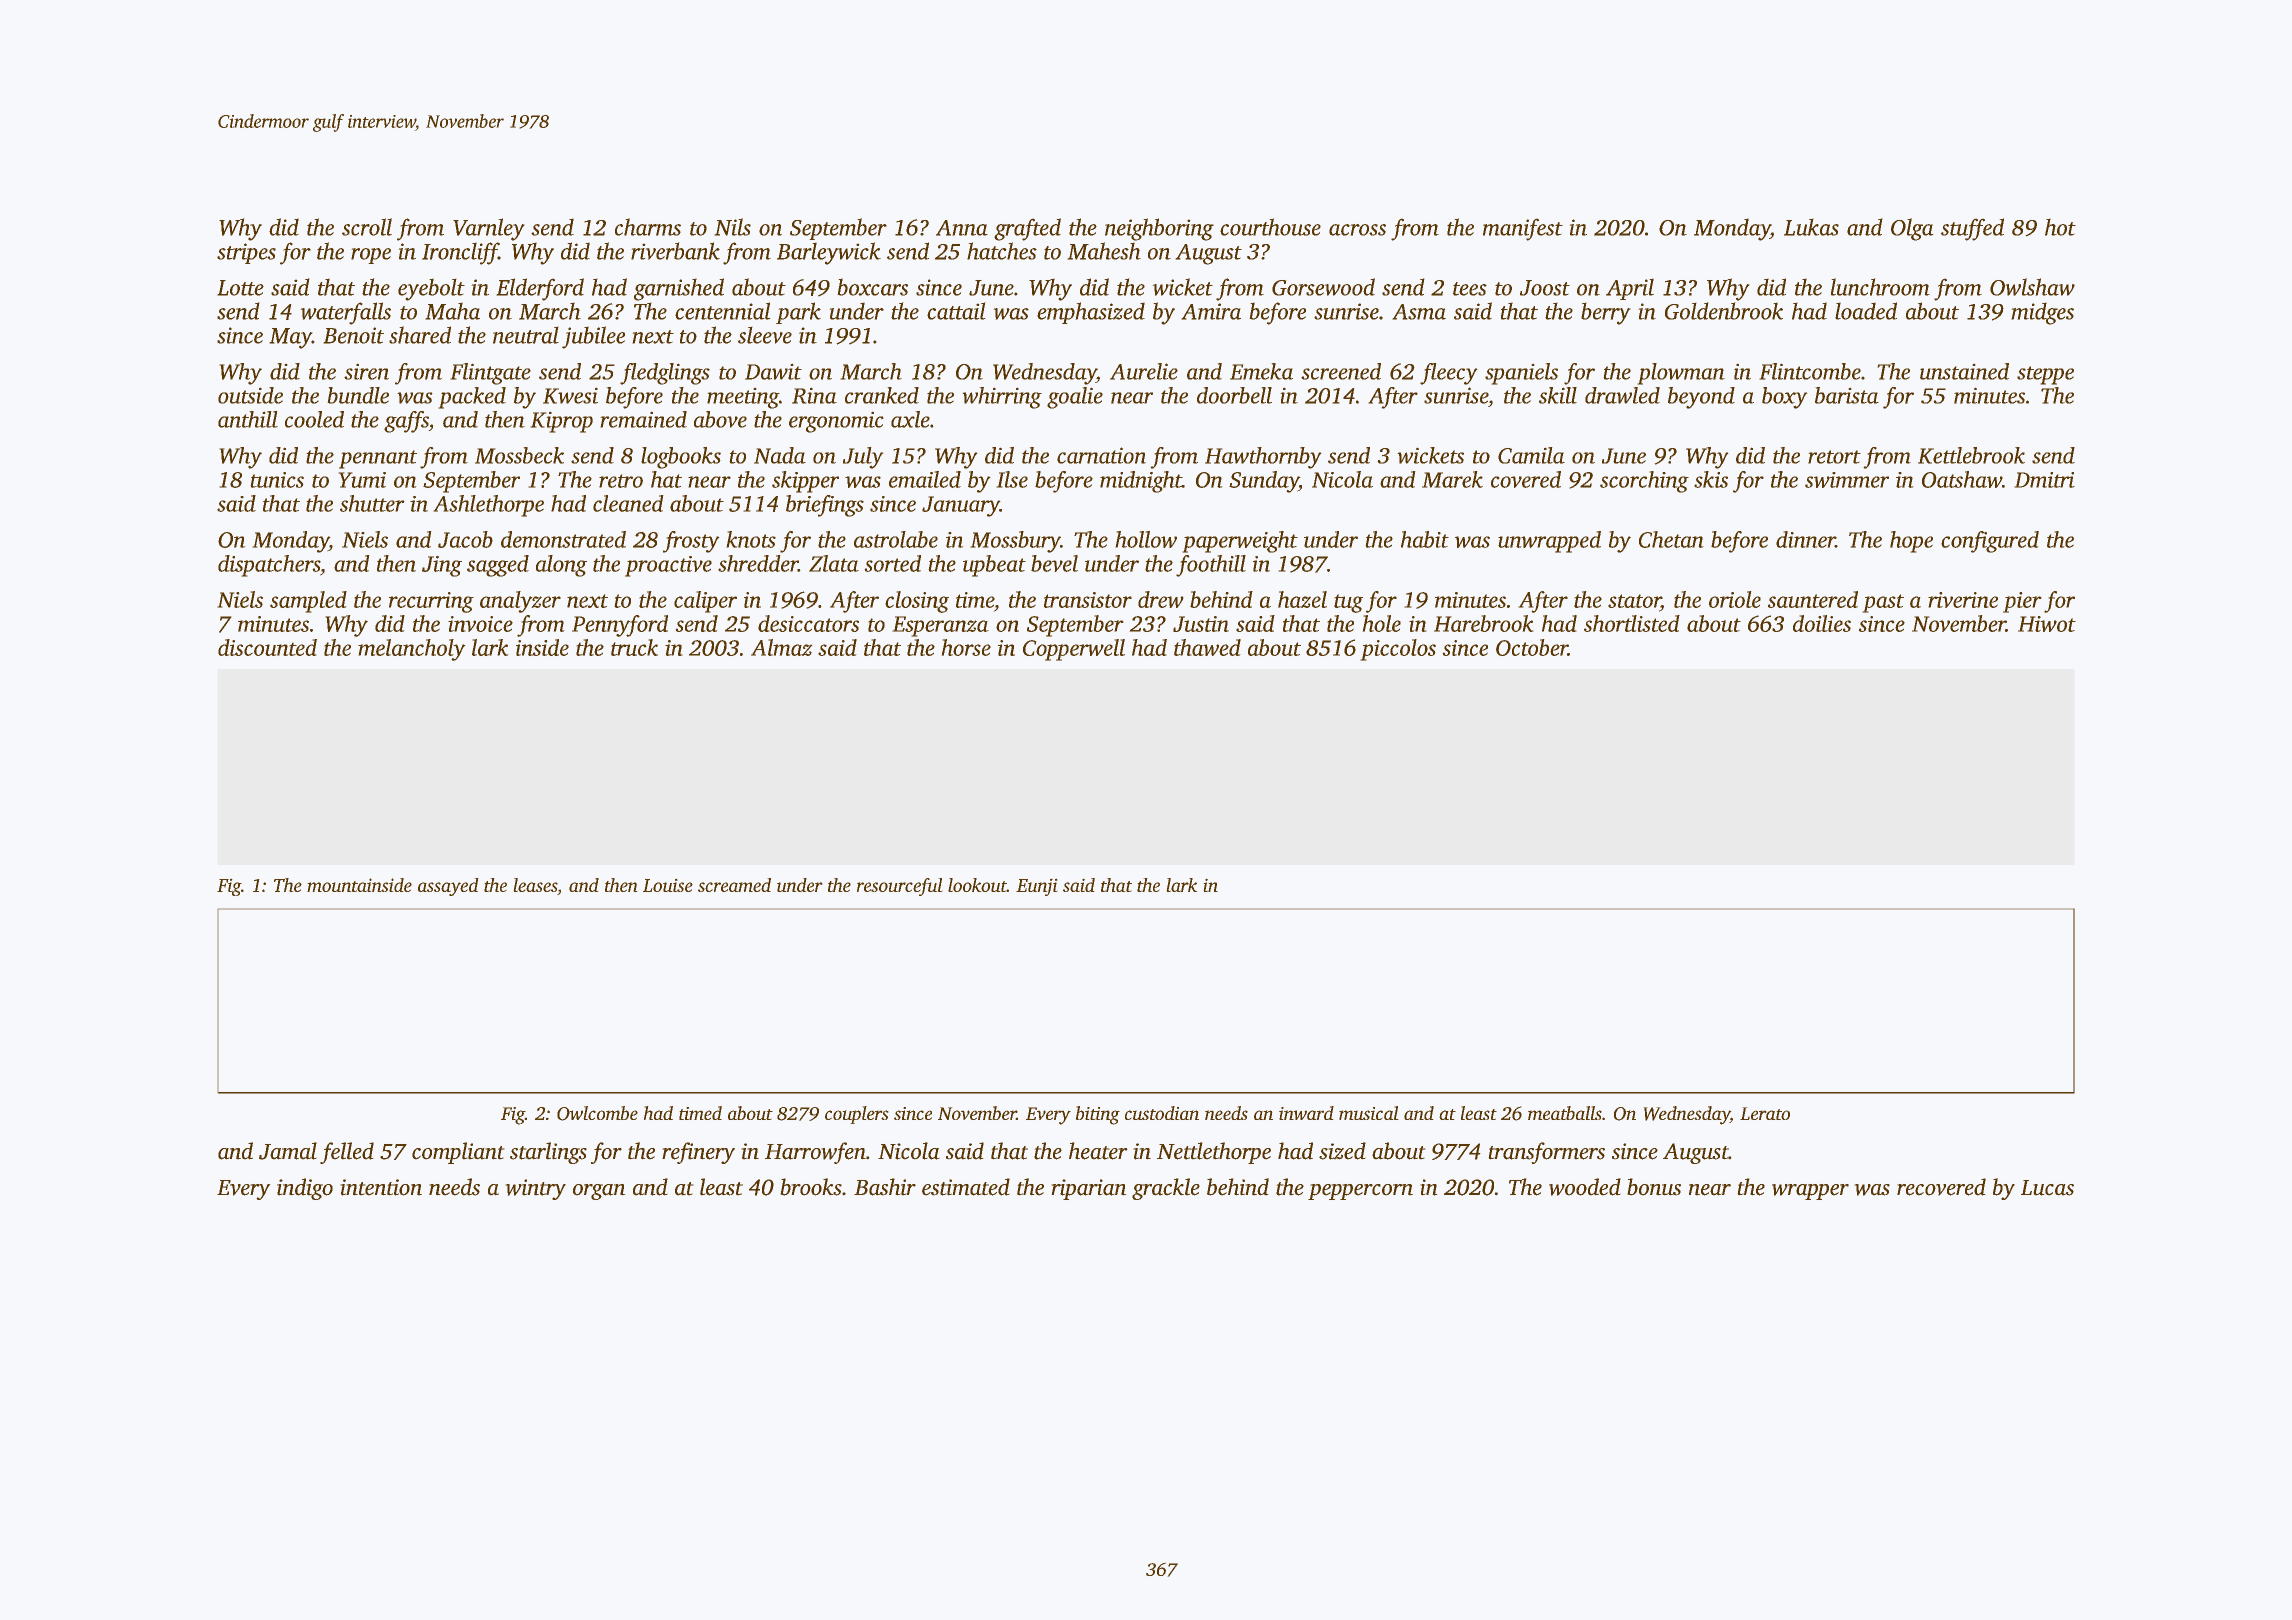  I want to click on dispatchers, so click(269, 566).
